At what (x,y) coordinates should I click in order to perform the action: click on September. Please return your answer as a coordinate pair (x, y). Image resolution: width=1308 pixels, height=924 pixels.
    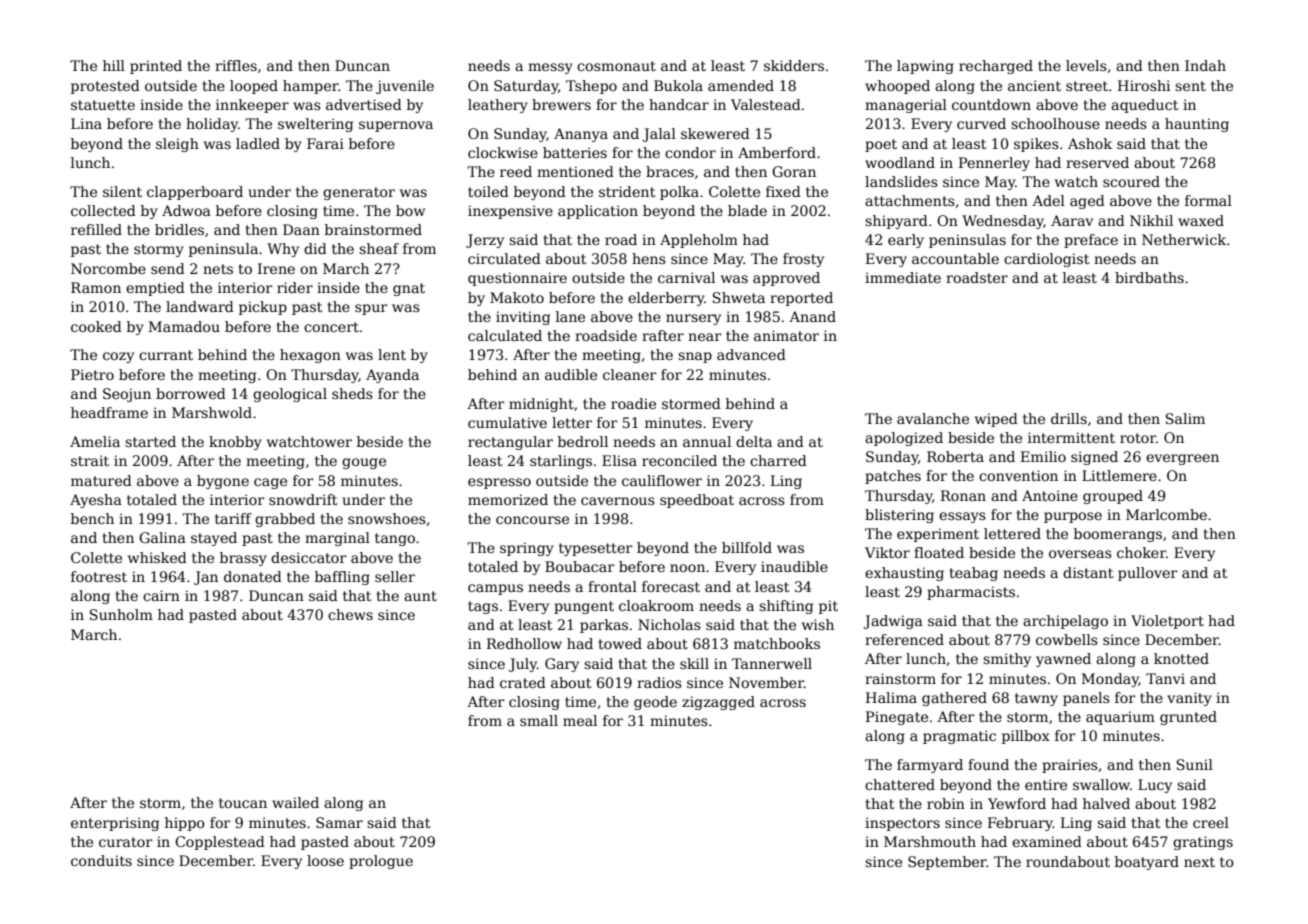
    Looking at the image, I should click on (947, 863).
